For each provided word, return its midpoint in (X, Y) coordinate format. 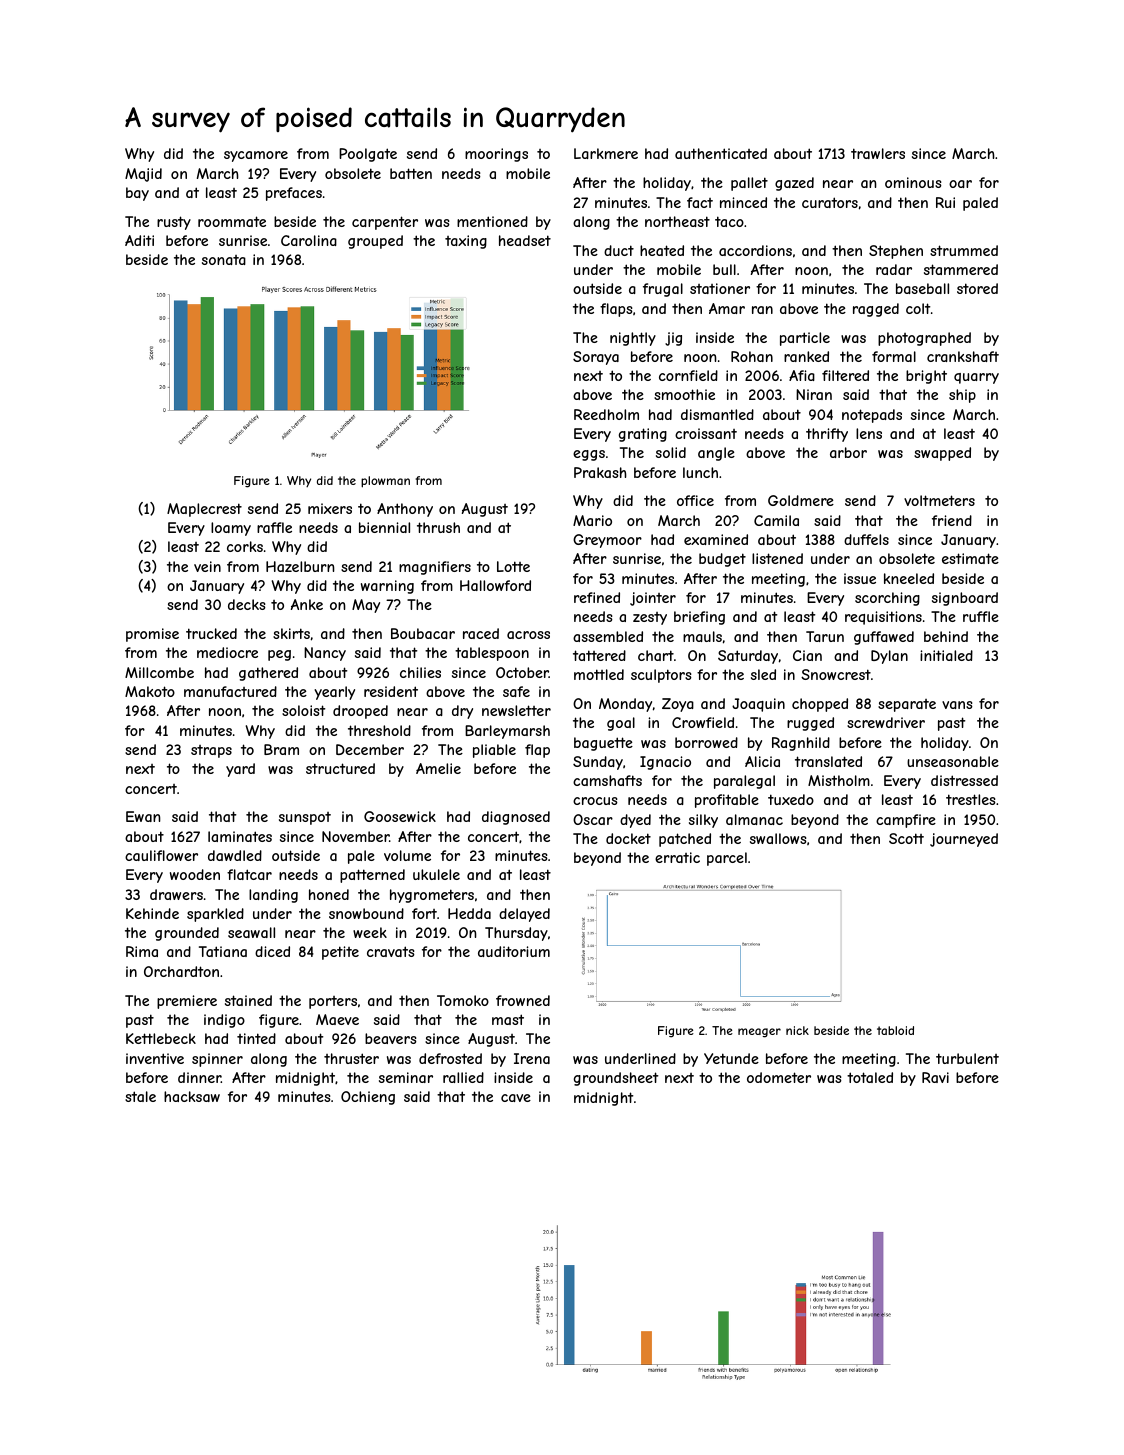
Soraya (596, 358)
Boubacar (423, 633)
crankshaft (963, 356)
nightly (633, 339)
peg (279, 655)
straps (211, 751)
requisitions (883, 618)
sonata (224, 260)
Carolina (309, 240)
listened (777, 558)
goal (621, 724)
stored (977, 288)
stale (140, 1096)
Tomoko (463, 1000)
